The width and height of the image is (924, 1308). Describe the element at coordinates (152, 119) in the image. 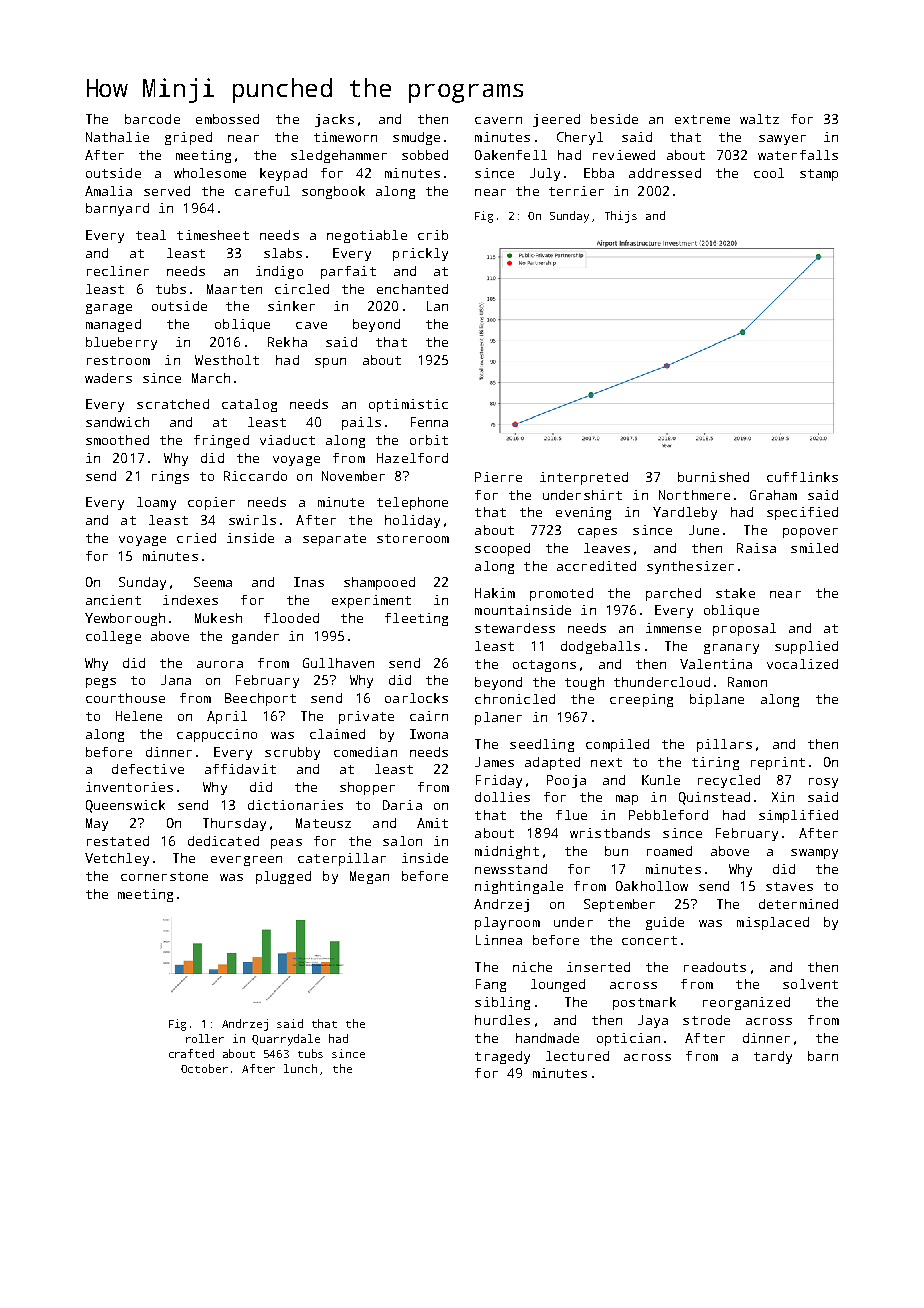

I see `barcode` at that location.
